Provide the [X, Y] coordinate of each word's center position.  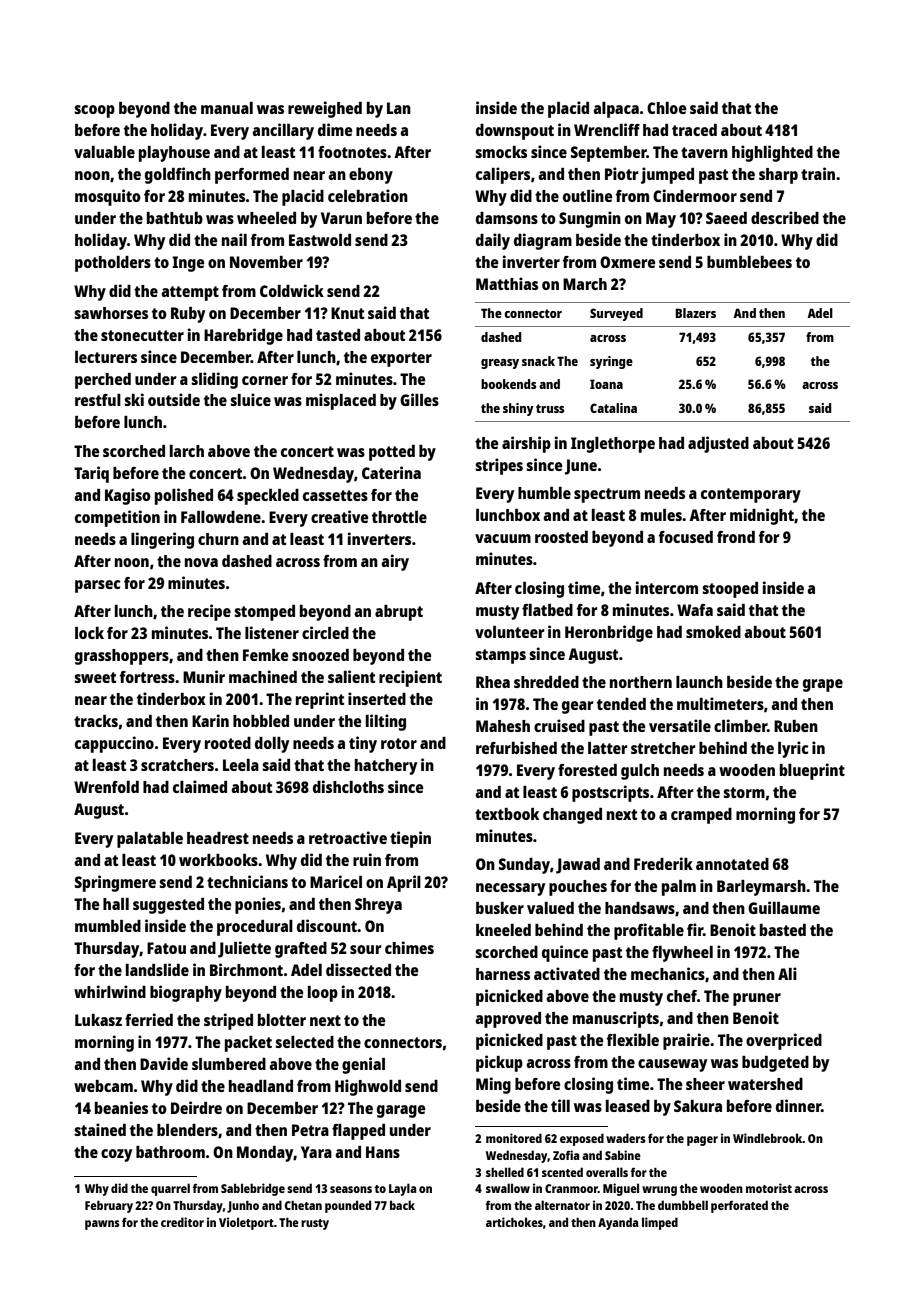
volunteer [510, 632]
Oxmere [627, 262]
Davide [164, 1063]
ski [134, 399]
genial [363, 1065]
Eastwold [320, 240]
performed [252, 176]
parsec [97, 586]
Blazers [695, 313]
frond [736, 537]
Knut [347, 313]
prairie [686, 1041]
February [109, 1206]
